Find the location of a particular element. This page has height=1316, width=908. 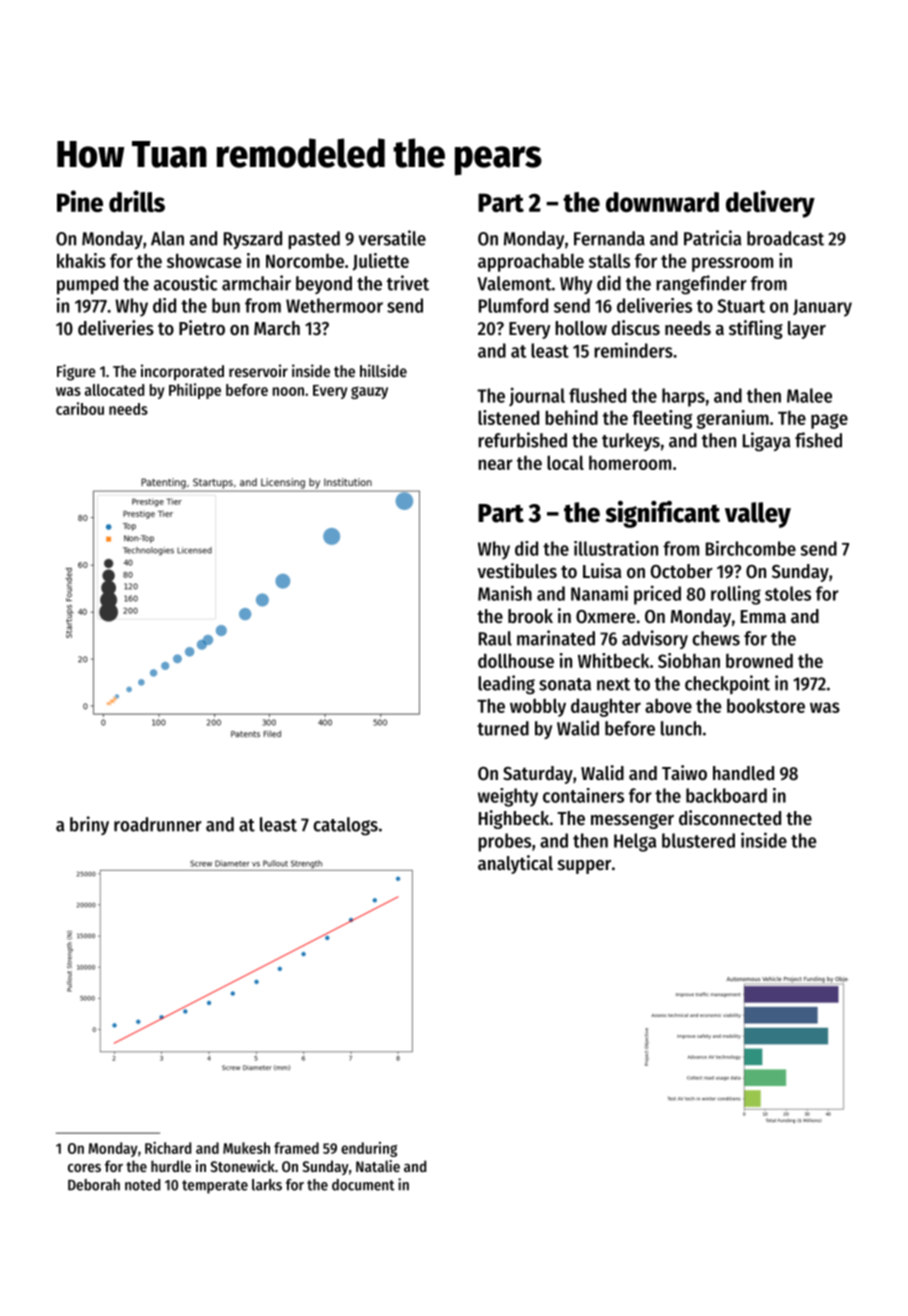

caribou is located at coordinates (80, 408).
